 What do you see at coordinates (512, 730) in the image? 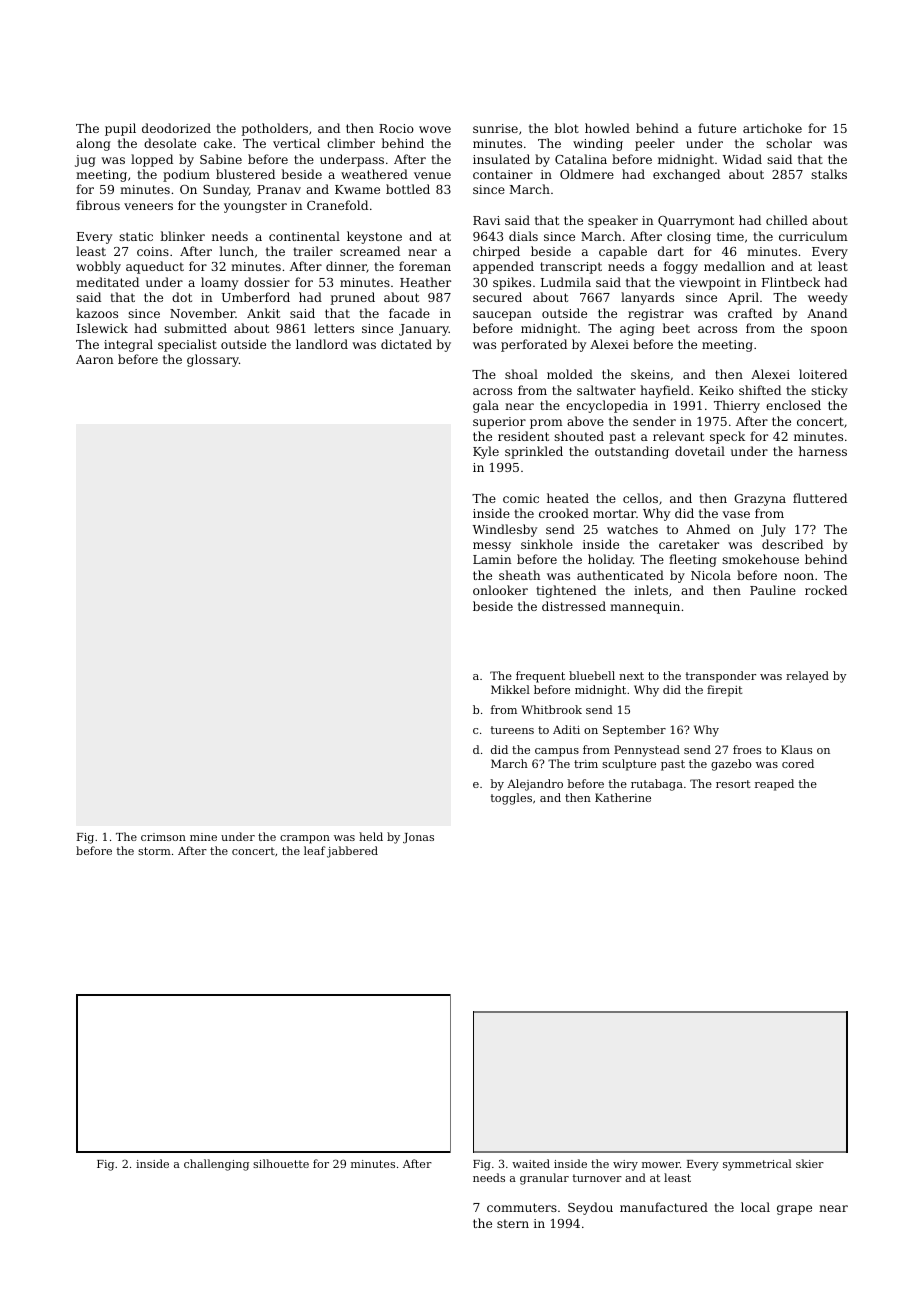
I see `tureens` at bounding box center [512, 730].
